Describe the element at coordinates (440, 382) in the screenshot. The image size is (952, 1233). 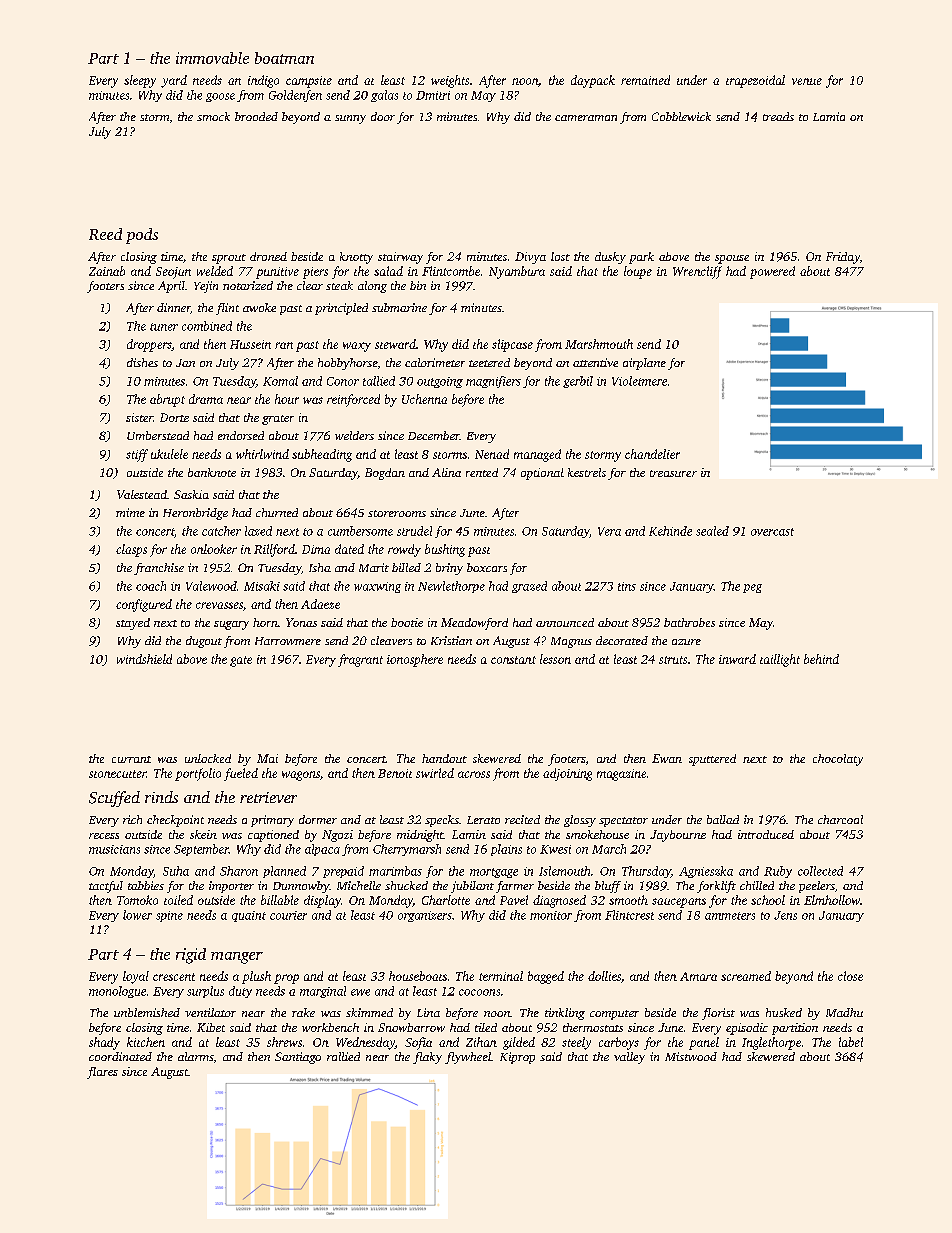
I see `outgoing` at that location.
